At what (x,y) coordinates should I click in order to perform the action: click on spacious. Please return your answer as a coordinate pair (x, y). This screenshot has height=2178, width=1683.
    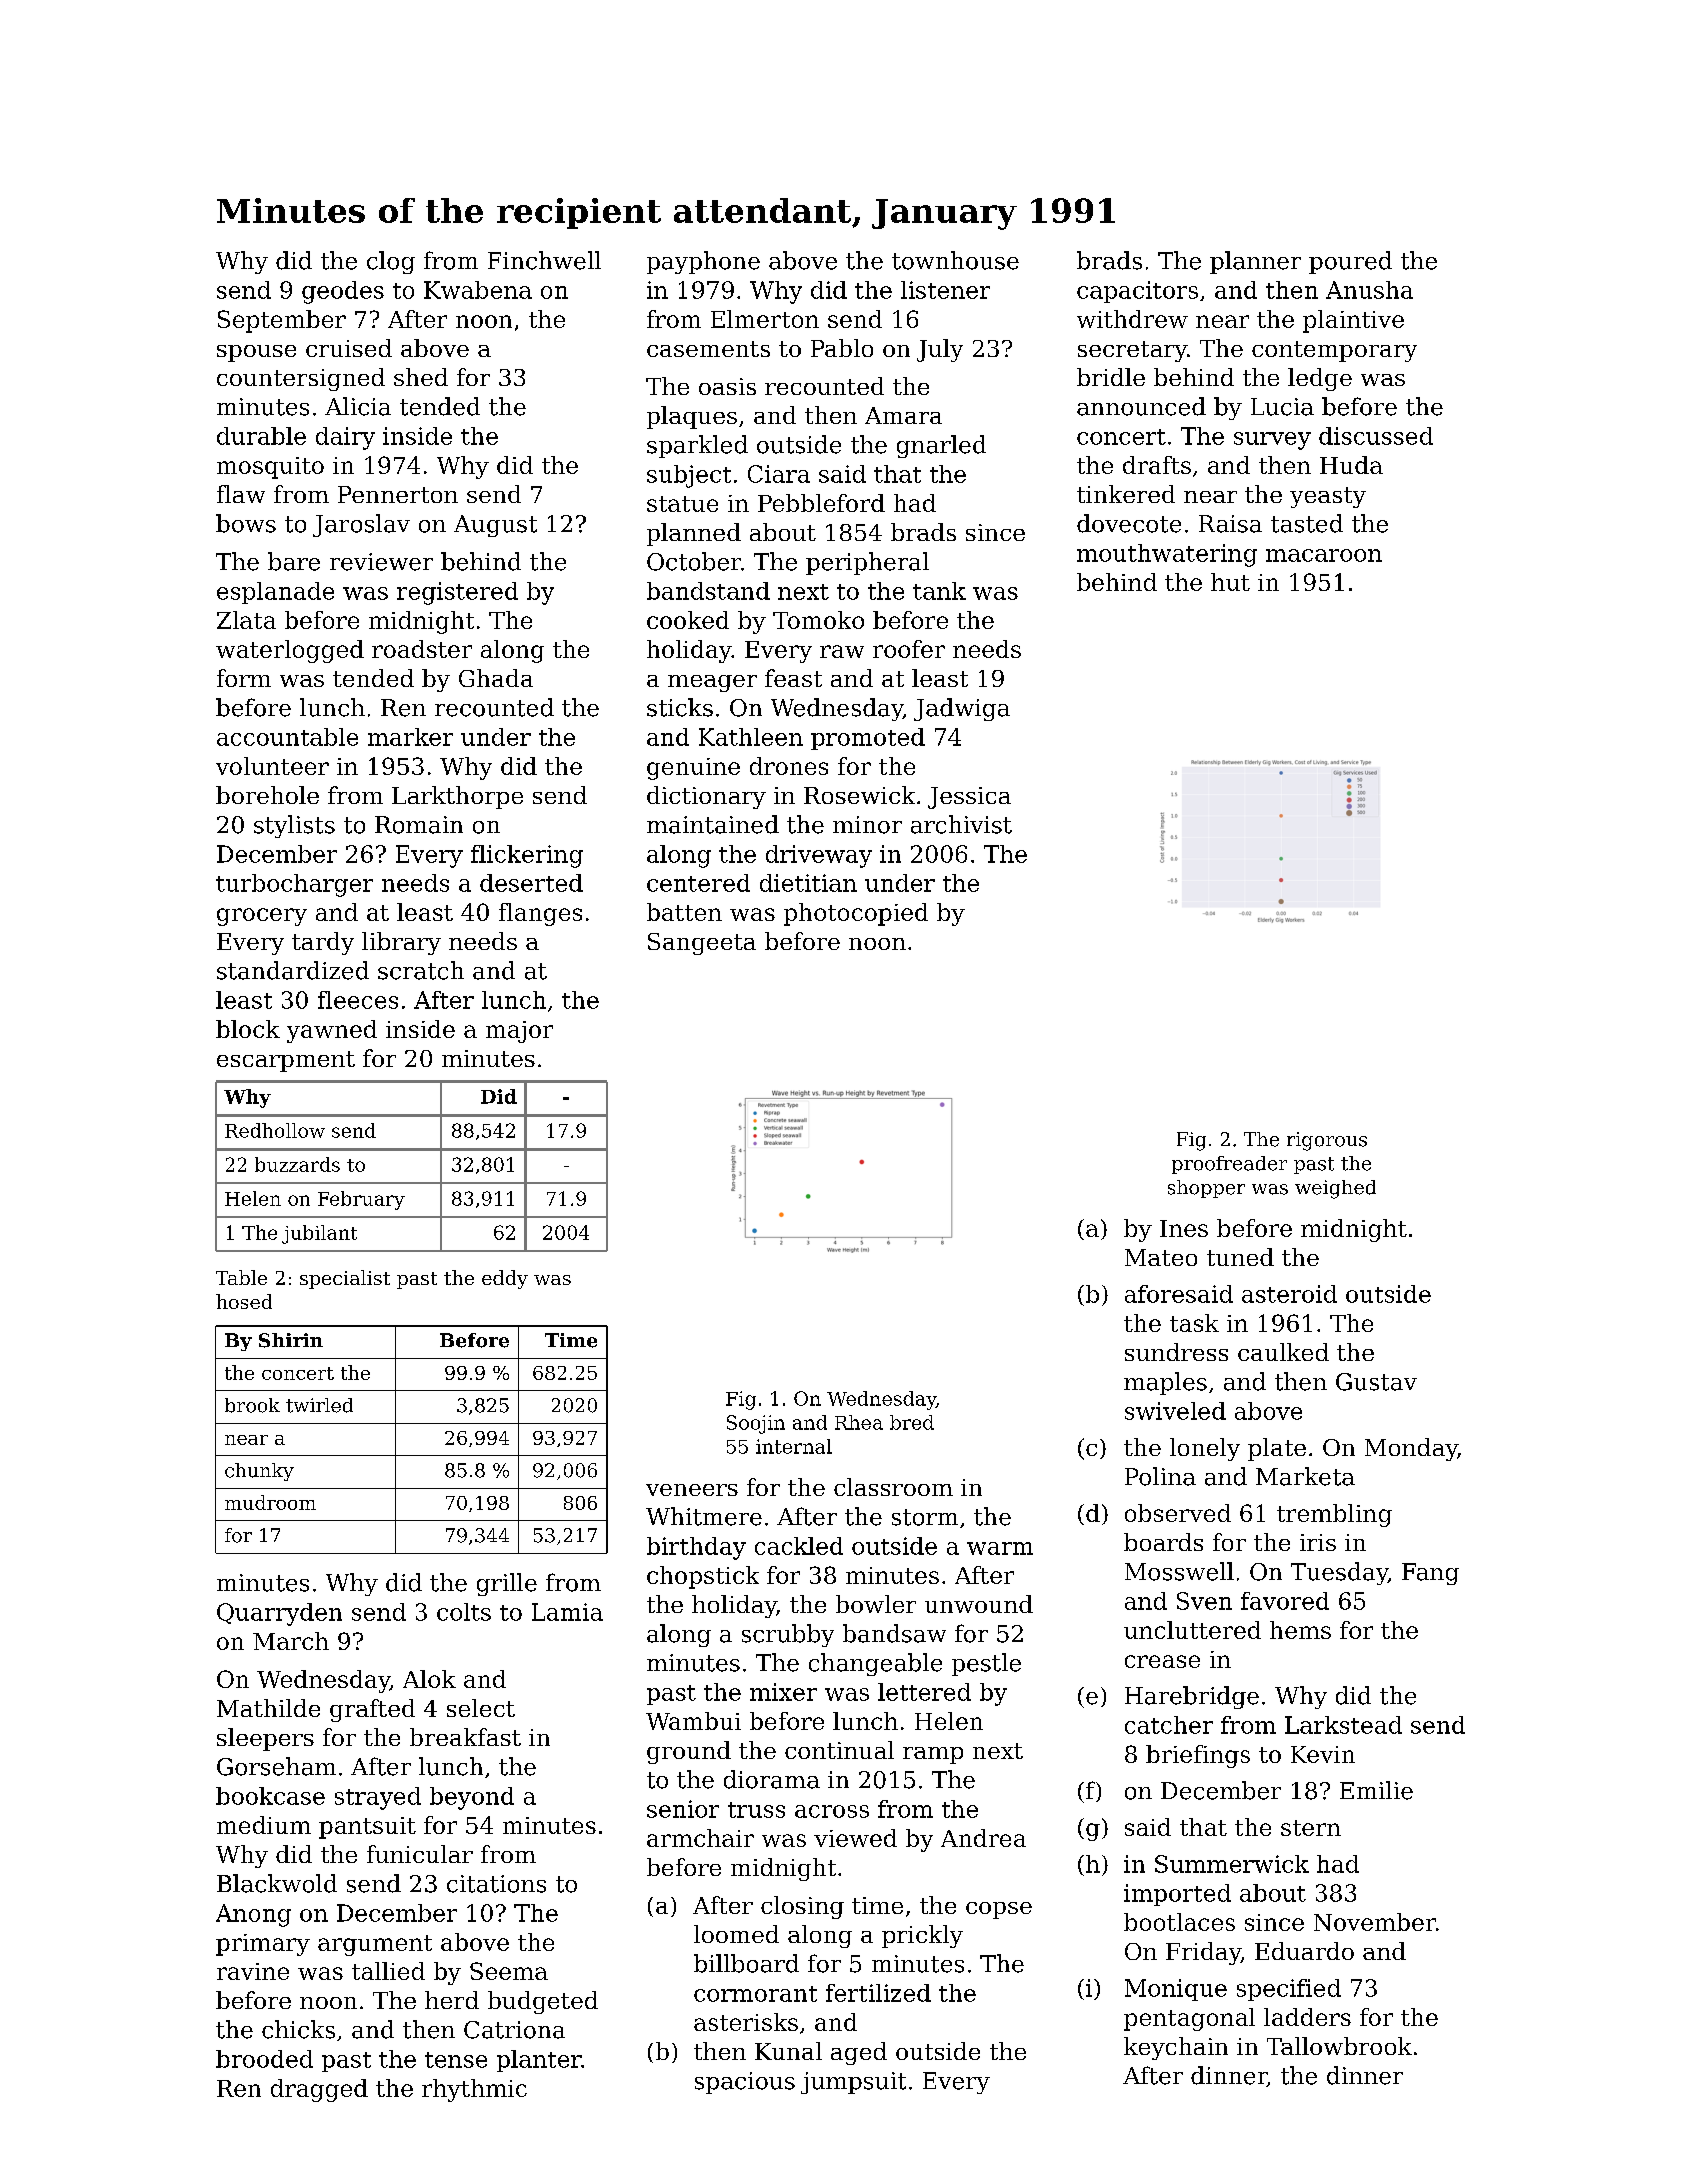
    Looking at the image, I should click on (745, 2083).
